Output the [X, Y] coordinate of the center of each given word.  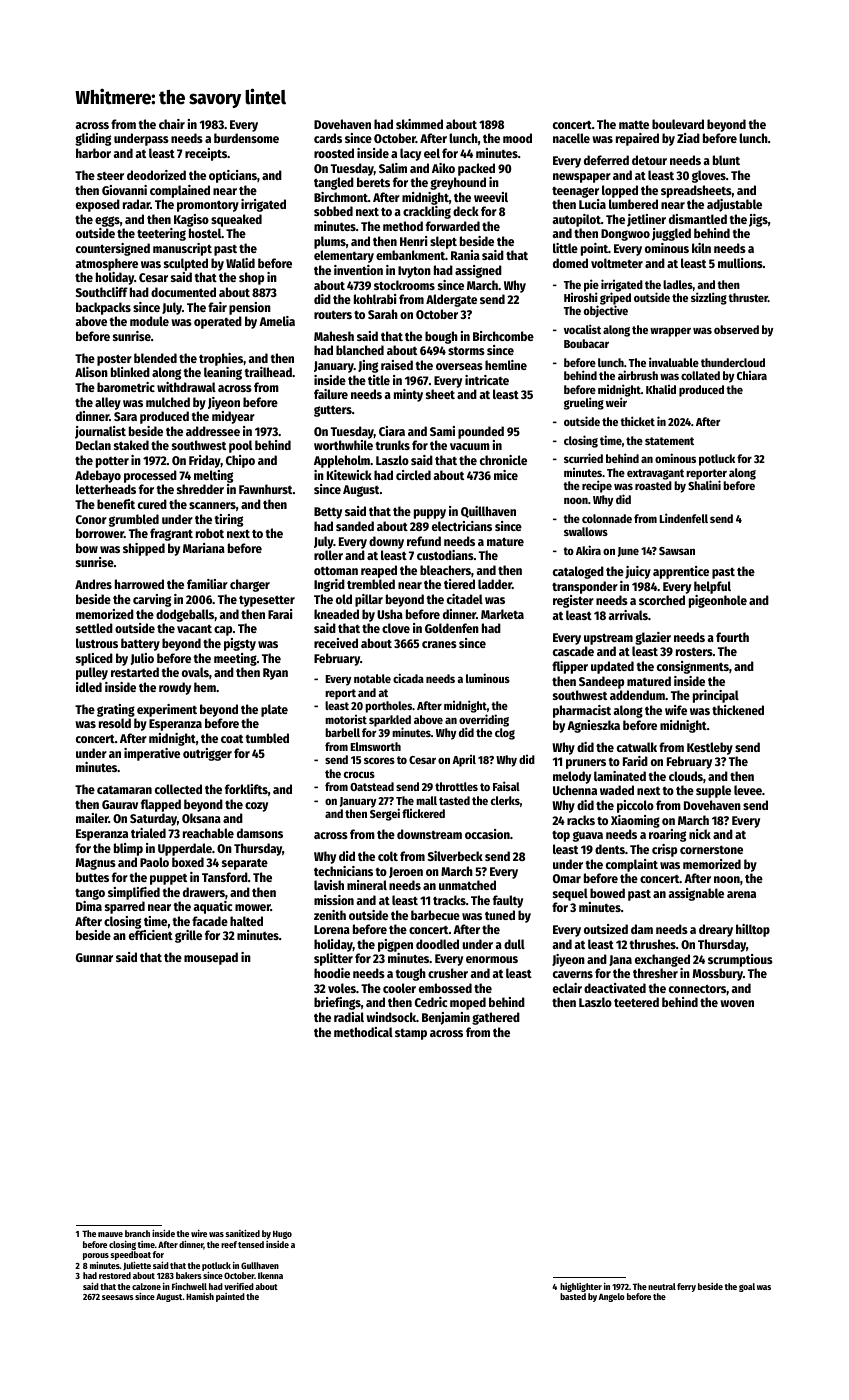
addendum [637, 695]
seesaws [118, 1297]
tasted [454, 800]
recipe [597, 486]
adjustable [734, 205]
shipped [144, 549]
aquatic [212, 907]
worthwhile [343, 445]
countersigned [113, 249]
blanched [360, 350]
